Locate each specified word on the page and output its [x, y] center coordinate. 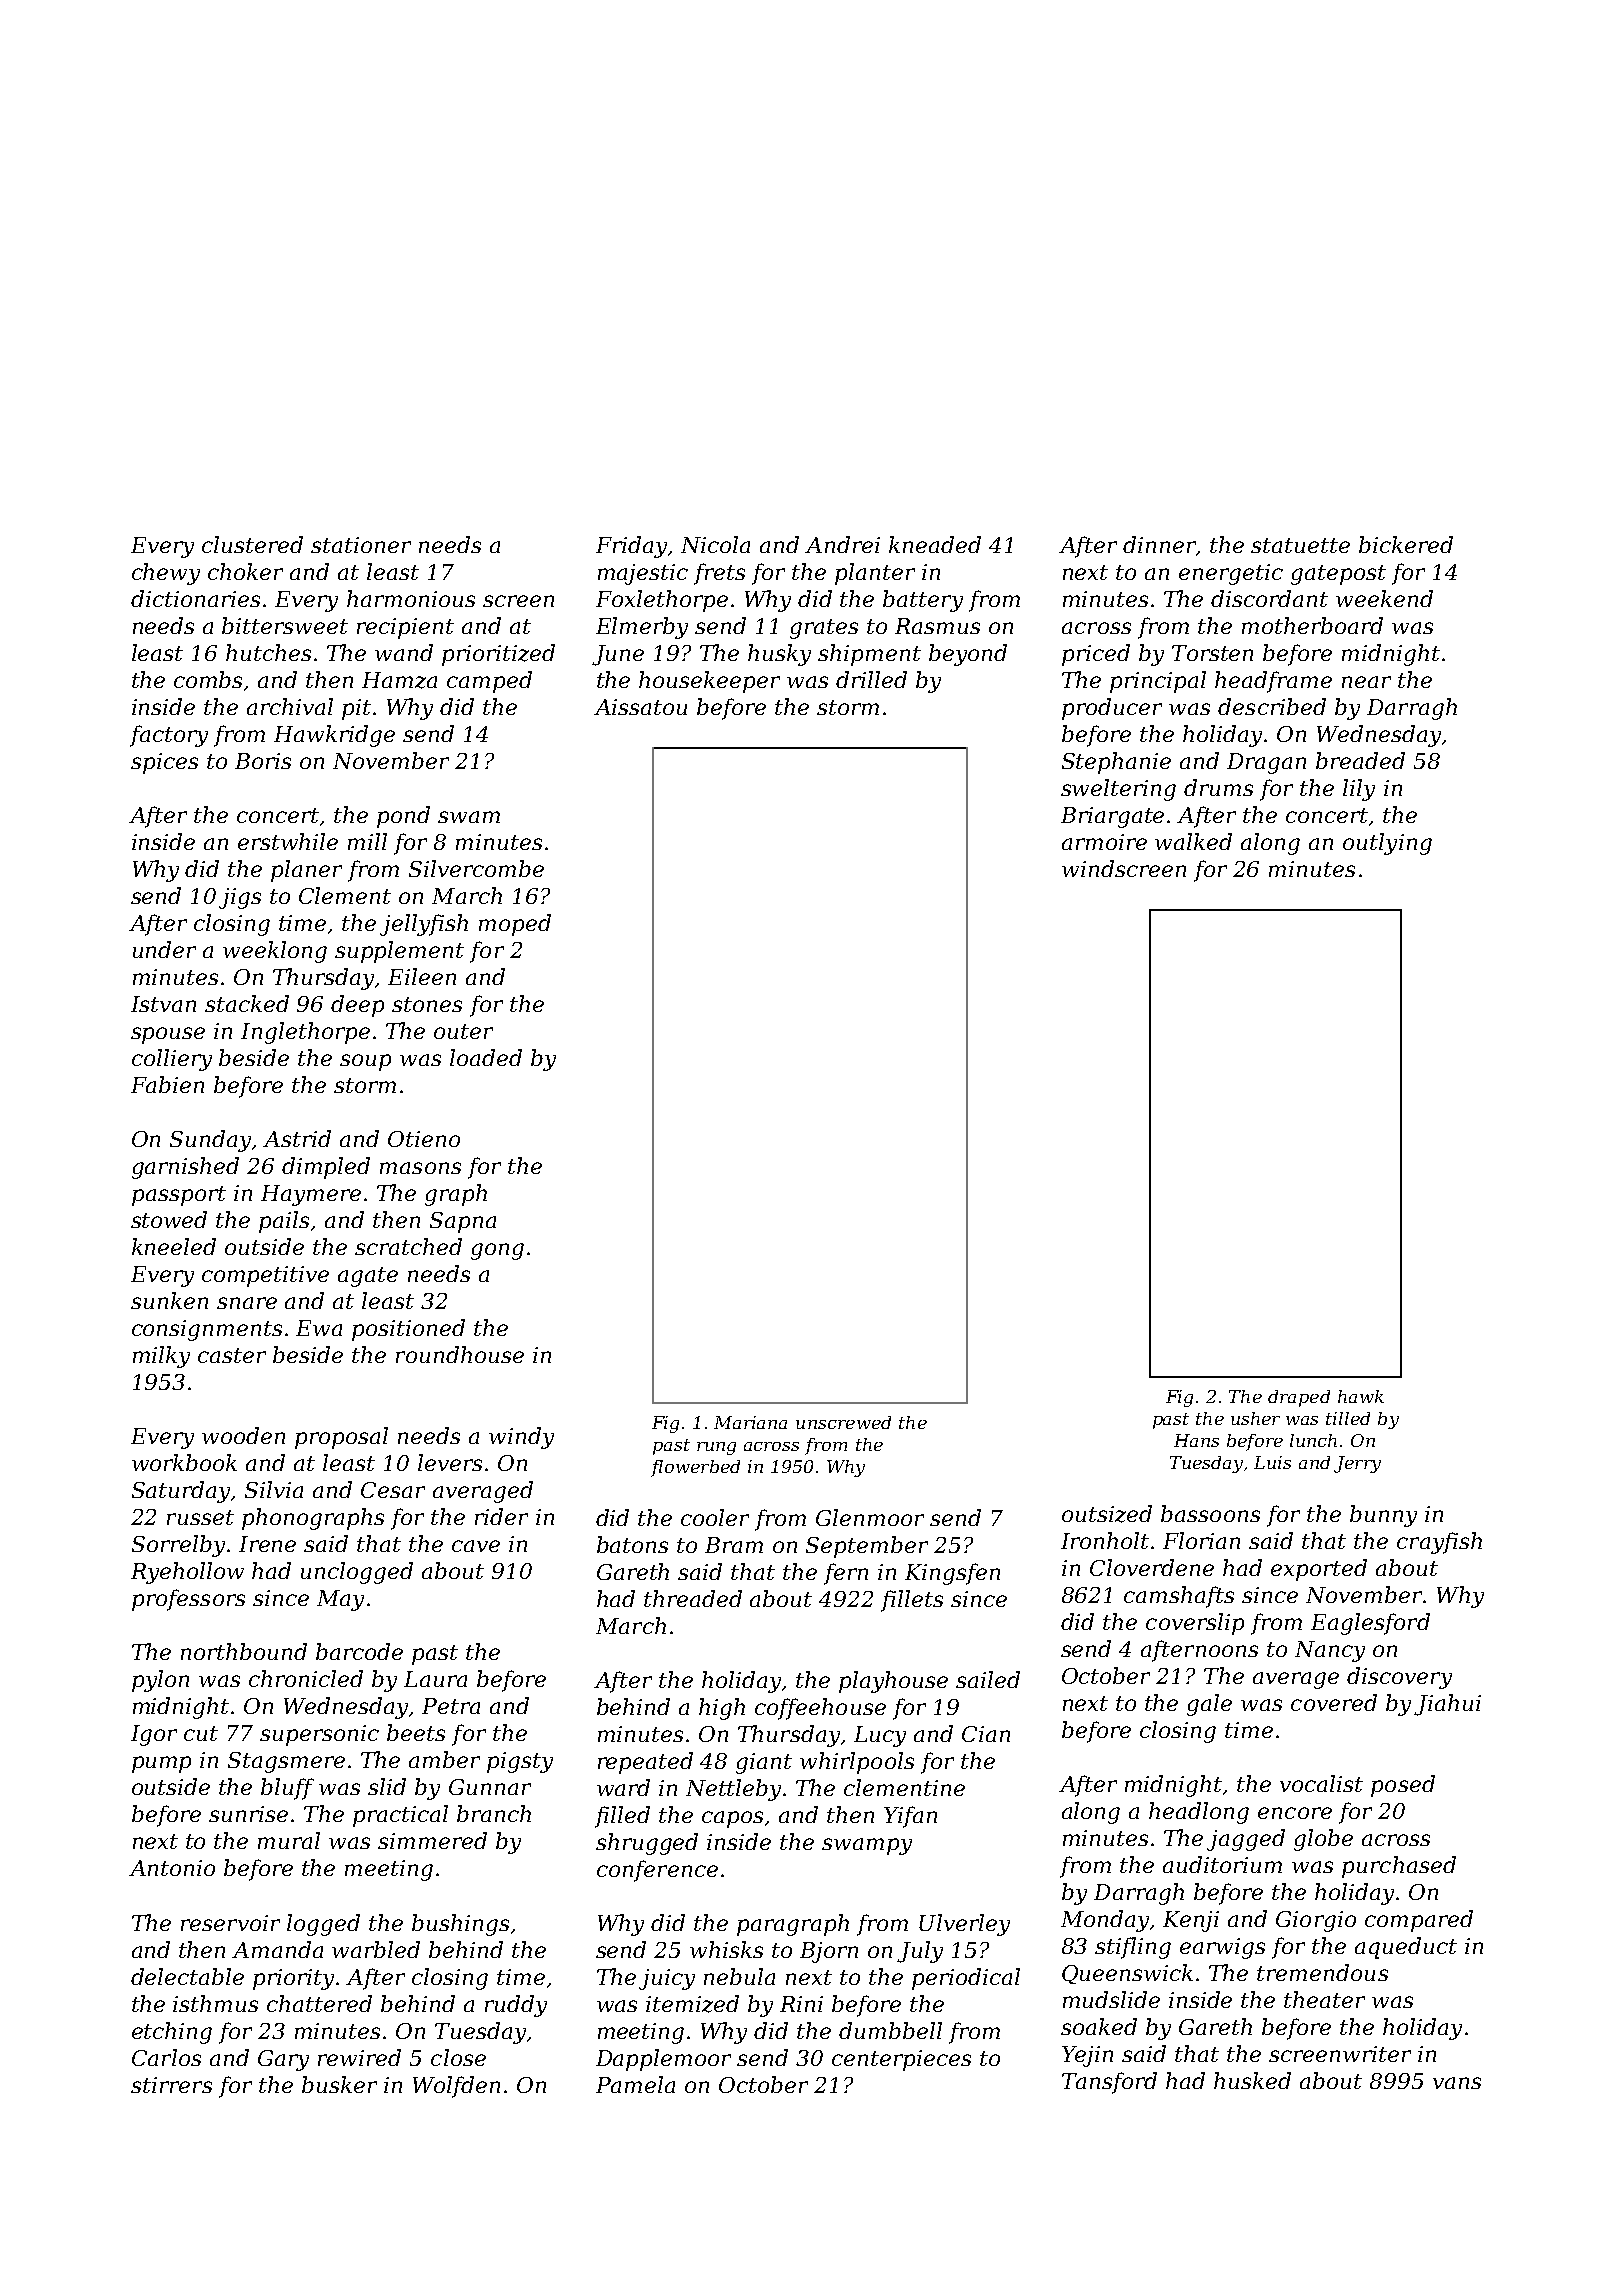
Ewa [319, 1328]
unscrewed [843, 1422]
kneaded [935, 544]
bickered [1406, 544]
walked [1193, 841]
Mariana [750, 1422]
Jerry [1357, 1464]
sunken [169, 1300]
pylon [160, 1681]
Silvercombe [476, 868]
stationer [361, 545]
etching [172, 2033]
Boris [263, 761]
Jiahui [1447, 1705]
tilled [1348, 1418]
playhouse [893, 1682]
